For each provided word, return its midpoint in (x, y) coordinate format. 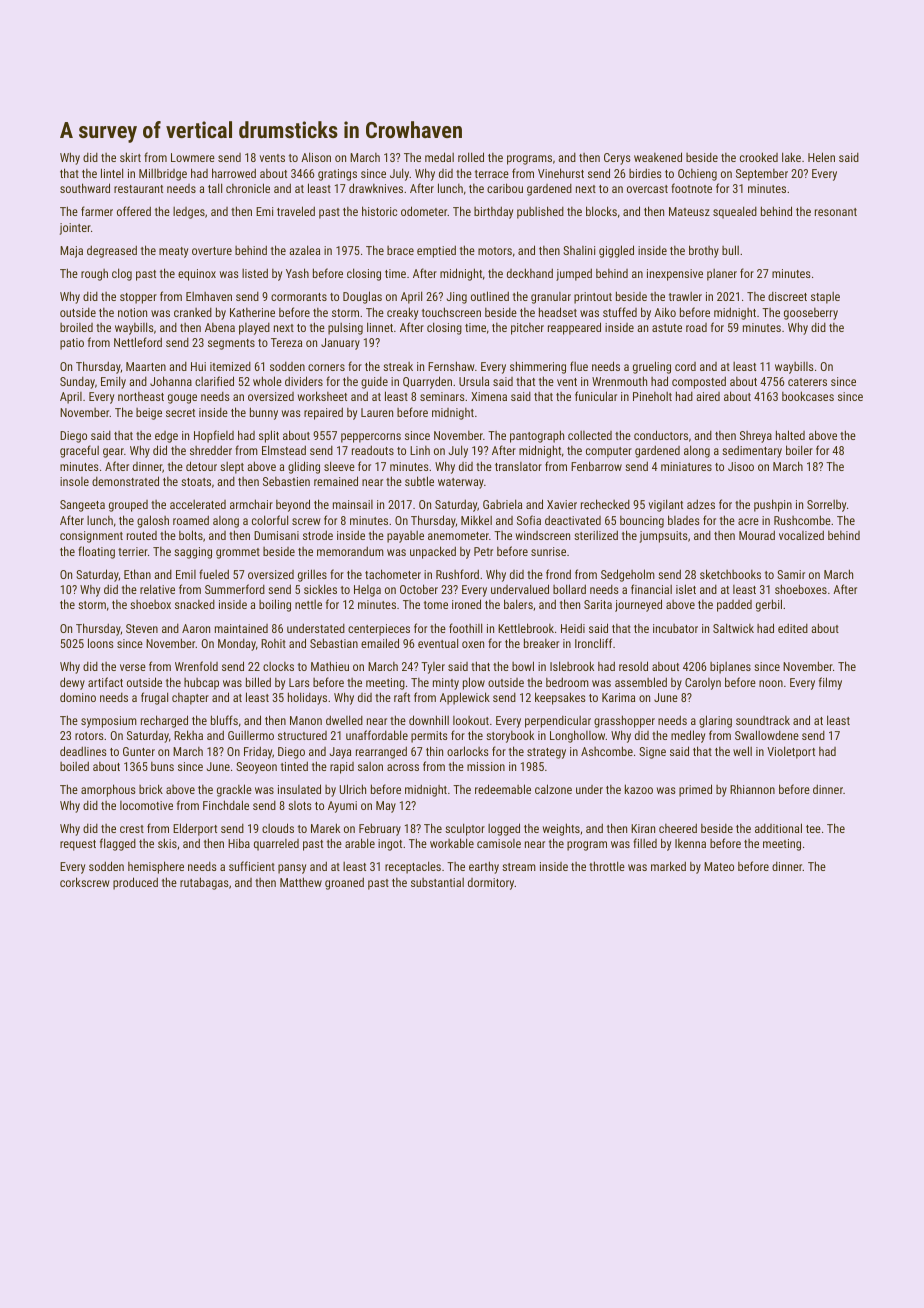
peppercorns (371, 438)
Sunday (77, 382)
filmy (830, 683)
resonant (836, 212)
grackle (234, 790)
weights (561, 829)
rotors (89, 736)
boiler (799, 450)
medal (439, 157)
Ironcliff (593, 643)
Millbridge (163, 175)
